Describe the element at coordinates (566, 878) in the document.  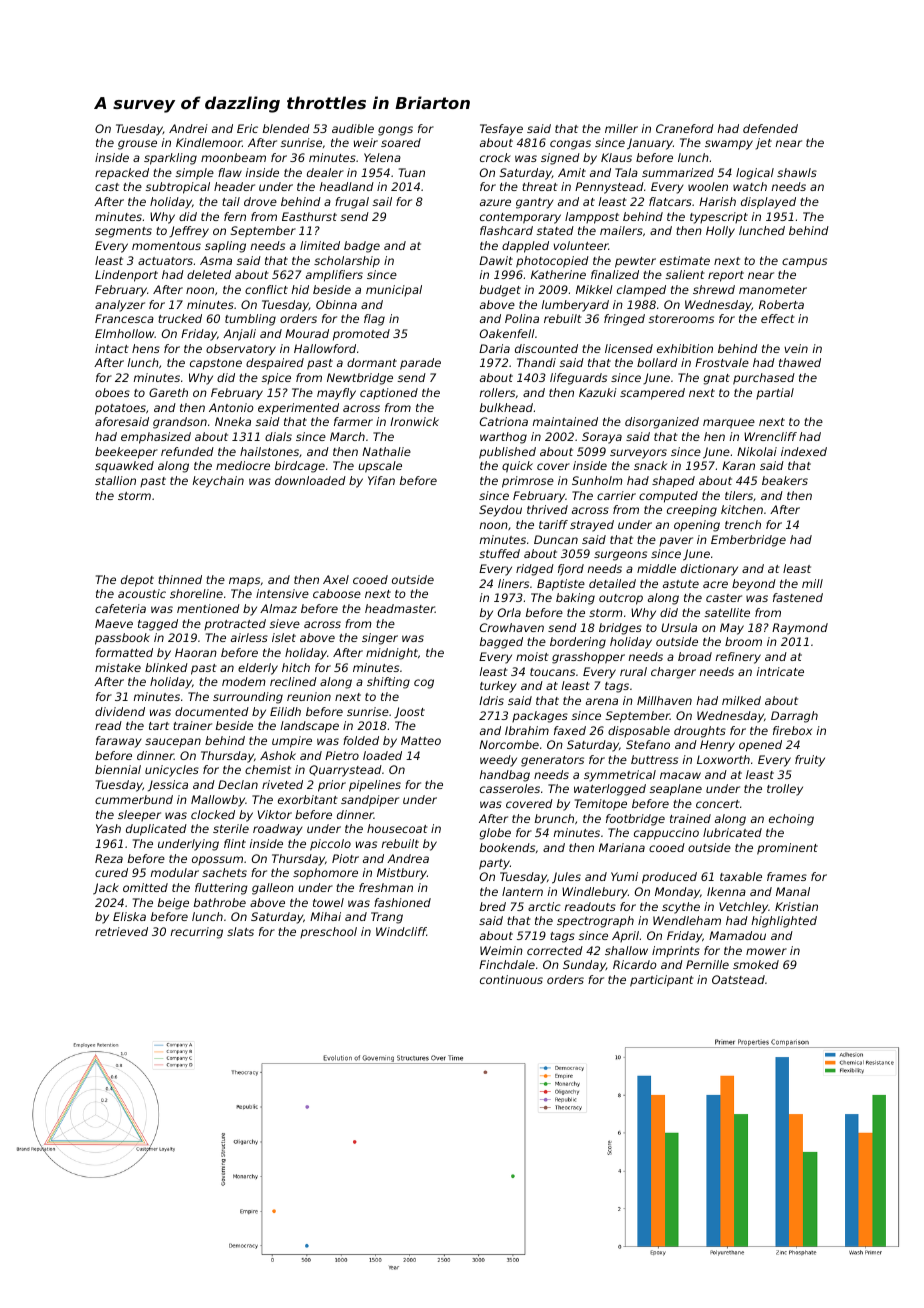
I see `Jules` at that location.
